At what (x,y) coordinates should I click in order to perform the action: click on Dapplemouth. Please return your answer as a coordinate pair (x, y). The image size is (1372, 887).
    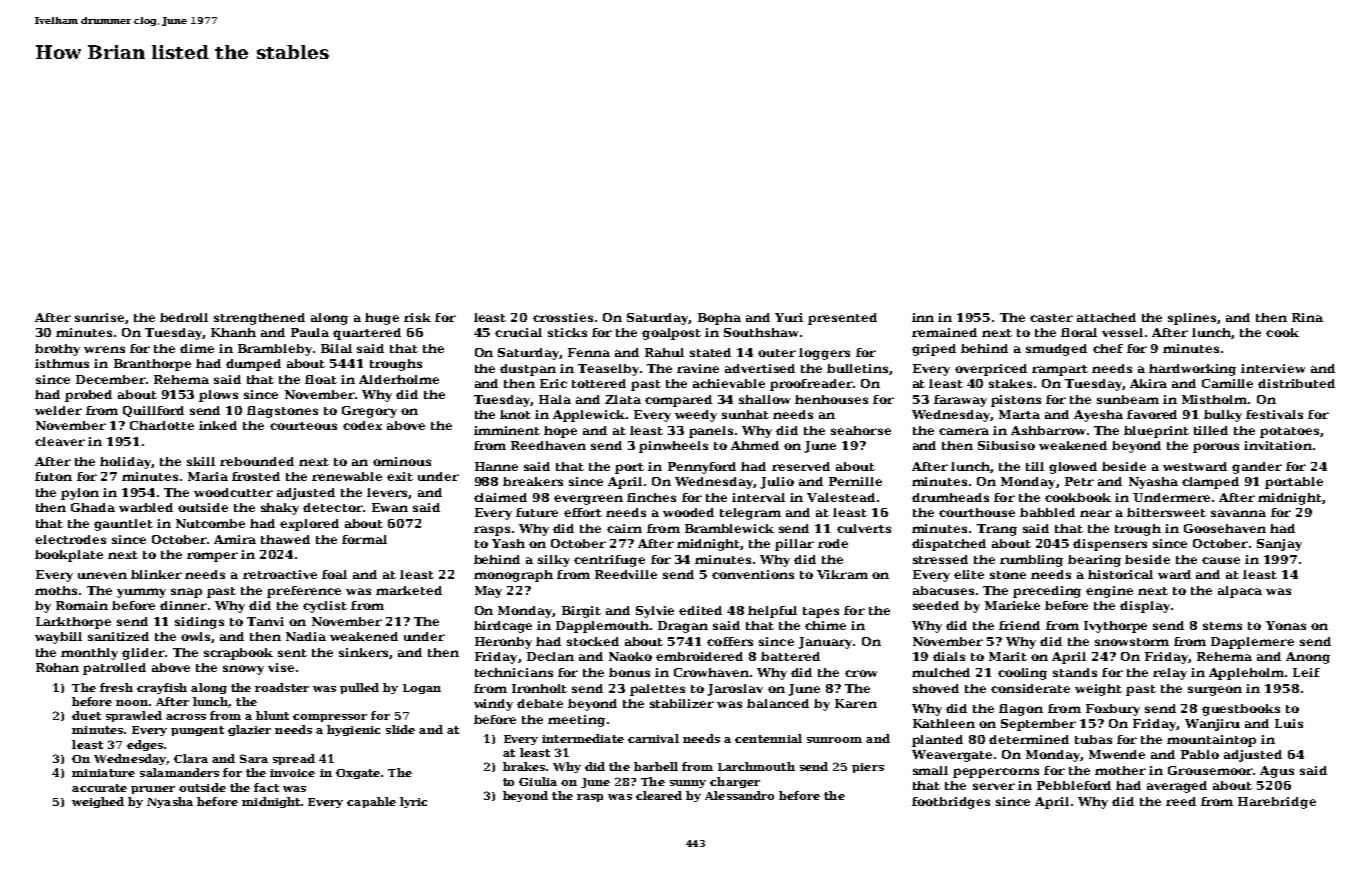
    Looking at the image, I should click on (602, 627).
